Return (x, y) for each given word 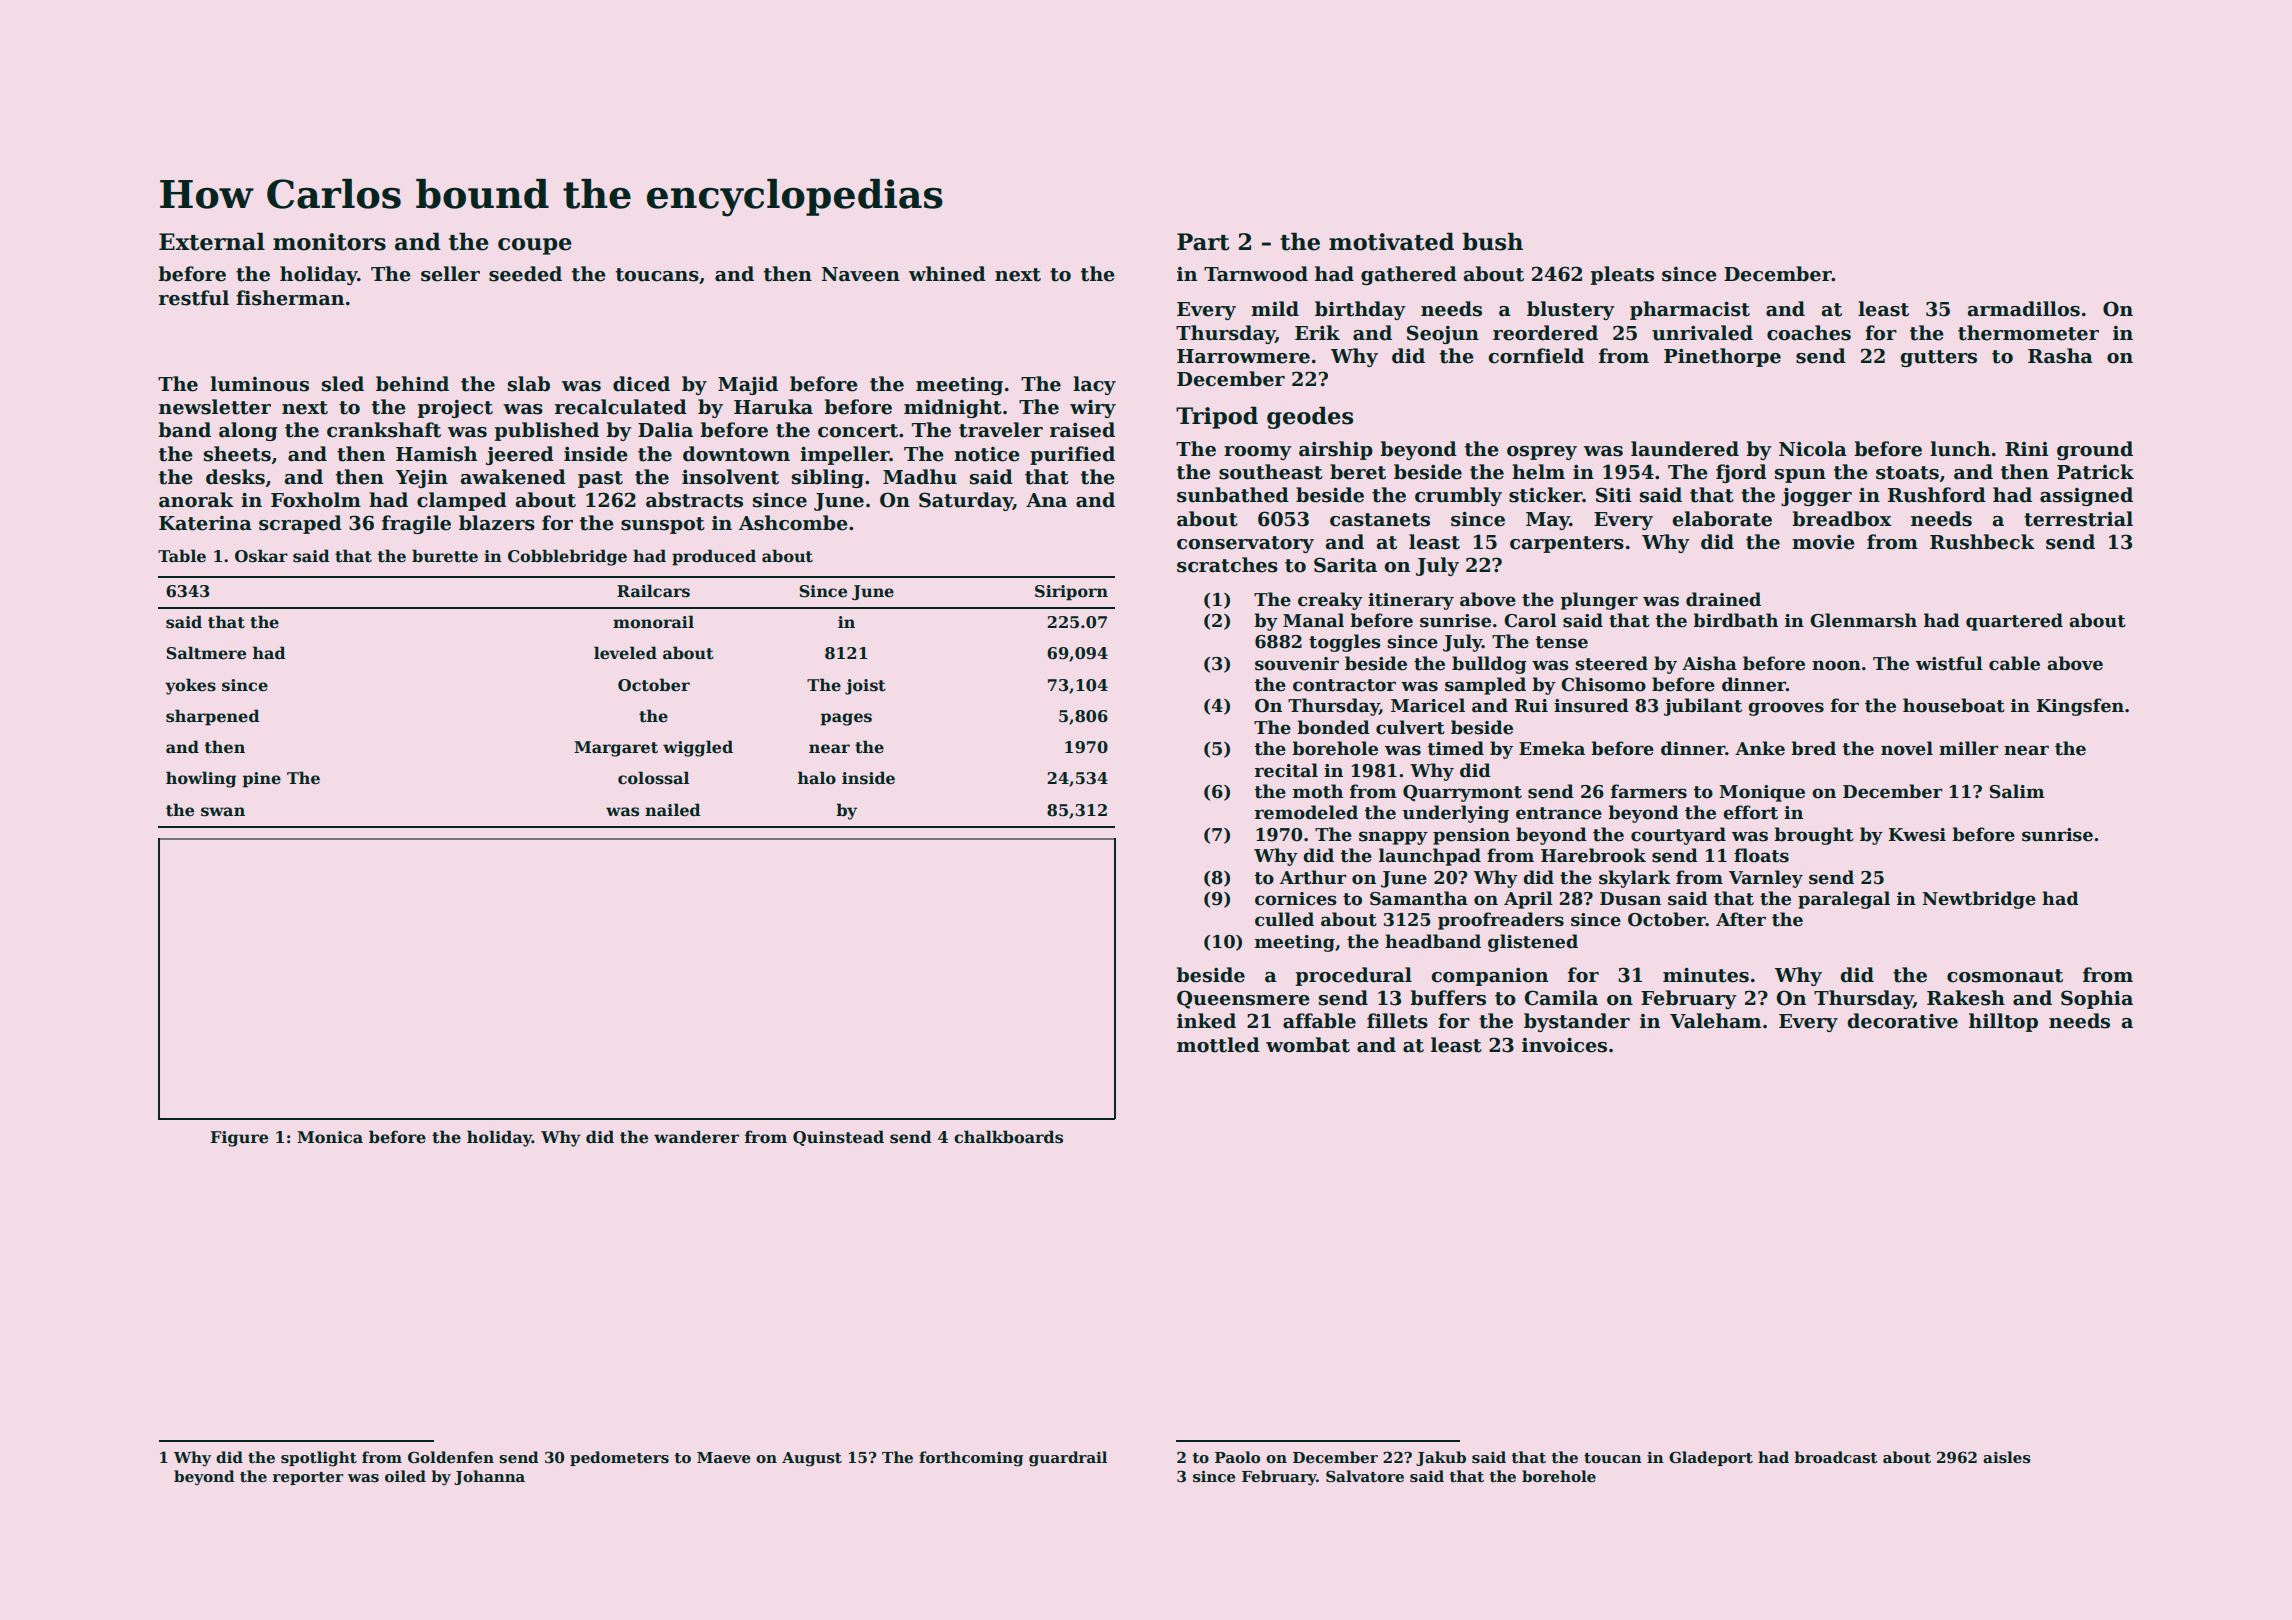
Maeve (724, 1457)
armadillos (2024, 309)
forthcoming (971, 1459)
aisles (2007, 1457)
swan (223, 812)
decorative (1903, 1021)
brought (1814, 836)
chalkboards (1008, 1137)
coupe (535, 246)
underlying (1455, 814)
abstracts (694, 500)
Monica (330, 1137)
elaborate (1722, 519)
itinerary (1411, 601)
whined (947, 274)
